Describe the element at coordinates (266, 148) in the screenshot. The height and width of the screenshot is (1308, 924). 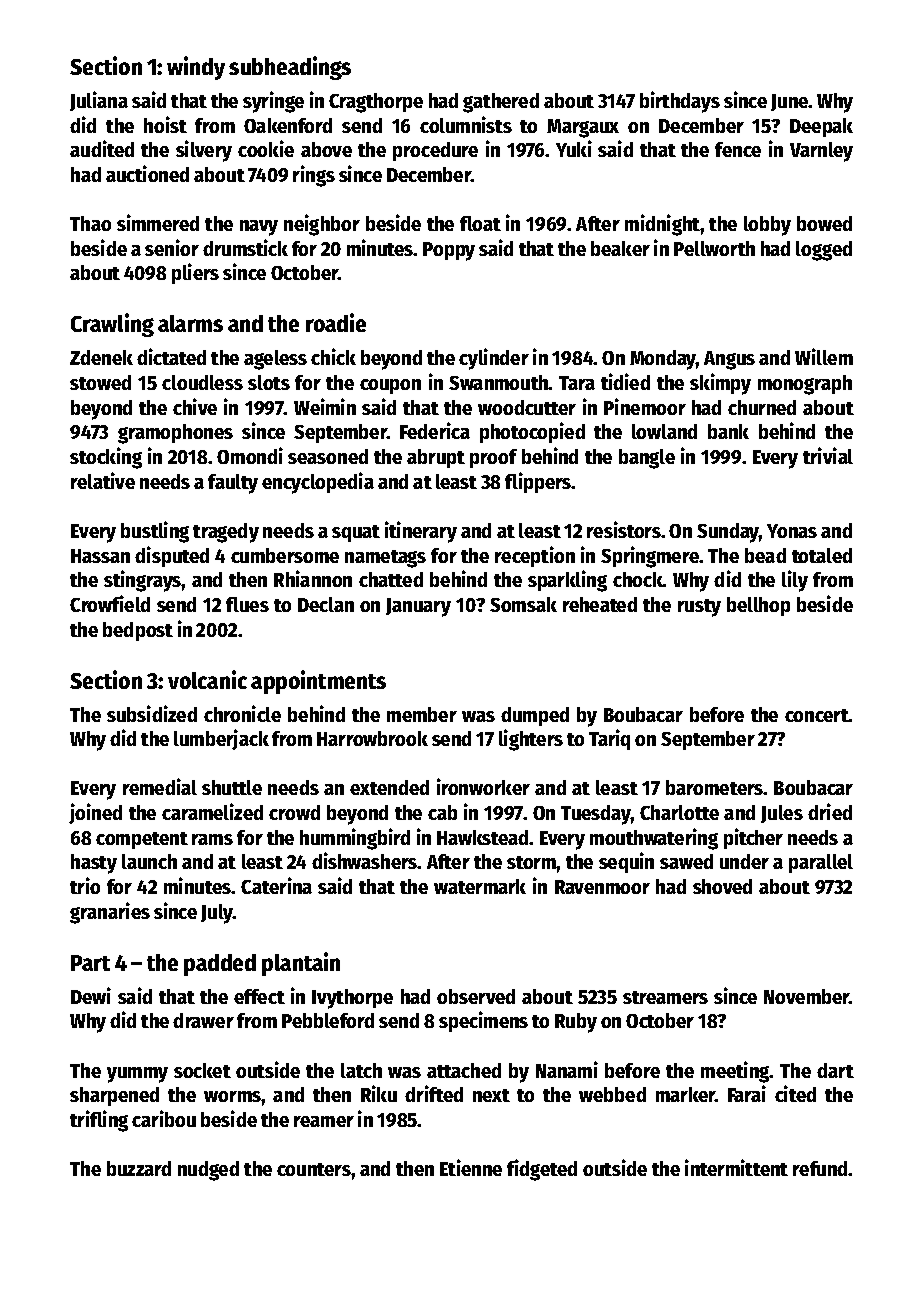
I see `cookie` at that location.
